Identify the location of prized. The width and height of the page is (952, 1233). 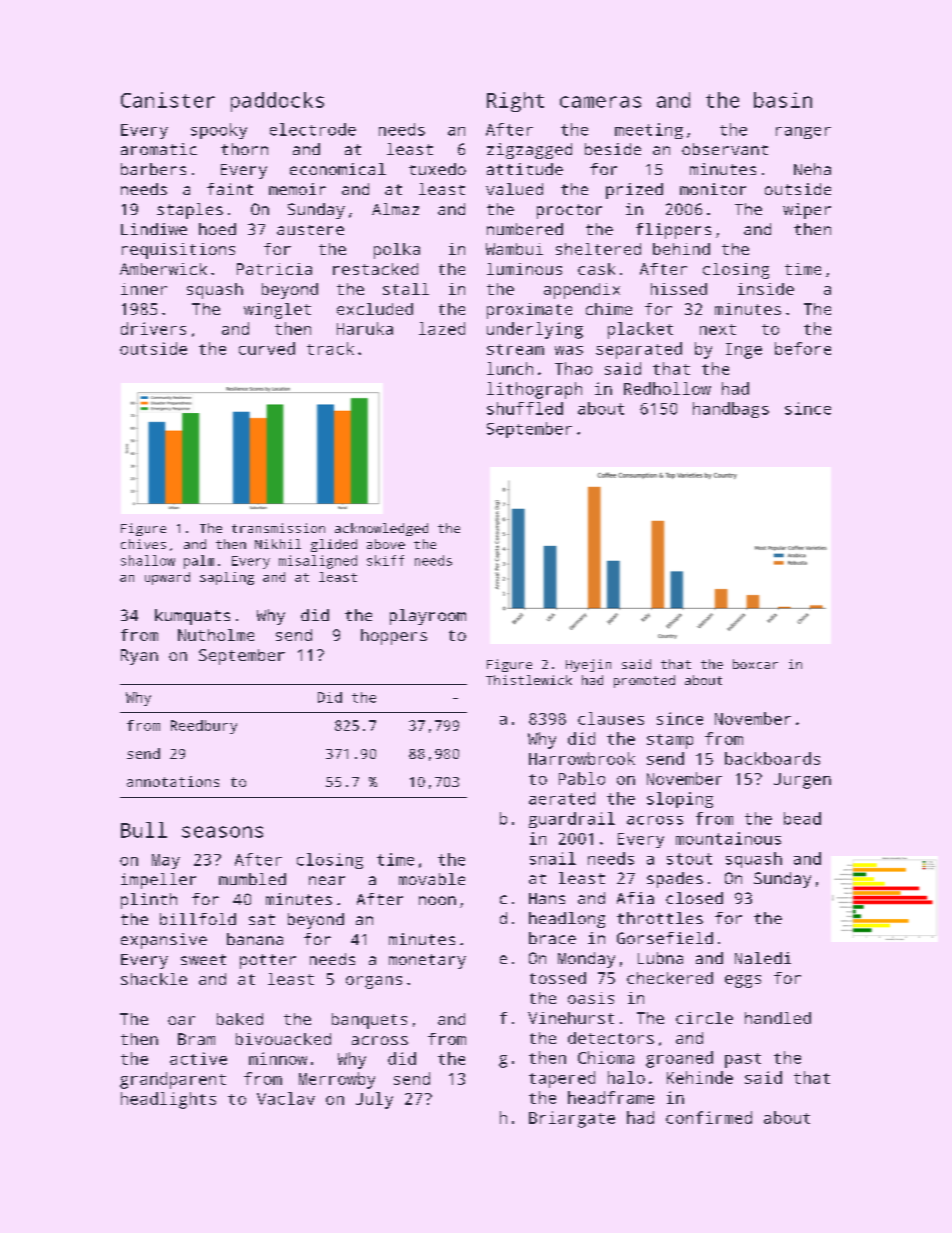
(634, 191).
